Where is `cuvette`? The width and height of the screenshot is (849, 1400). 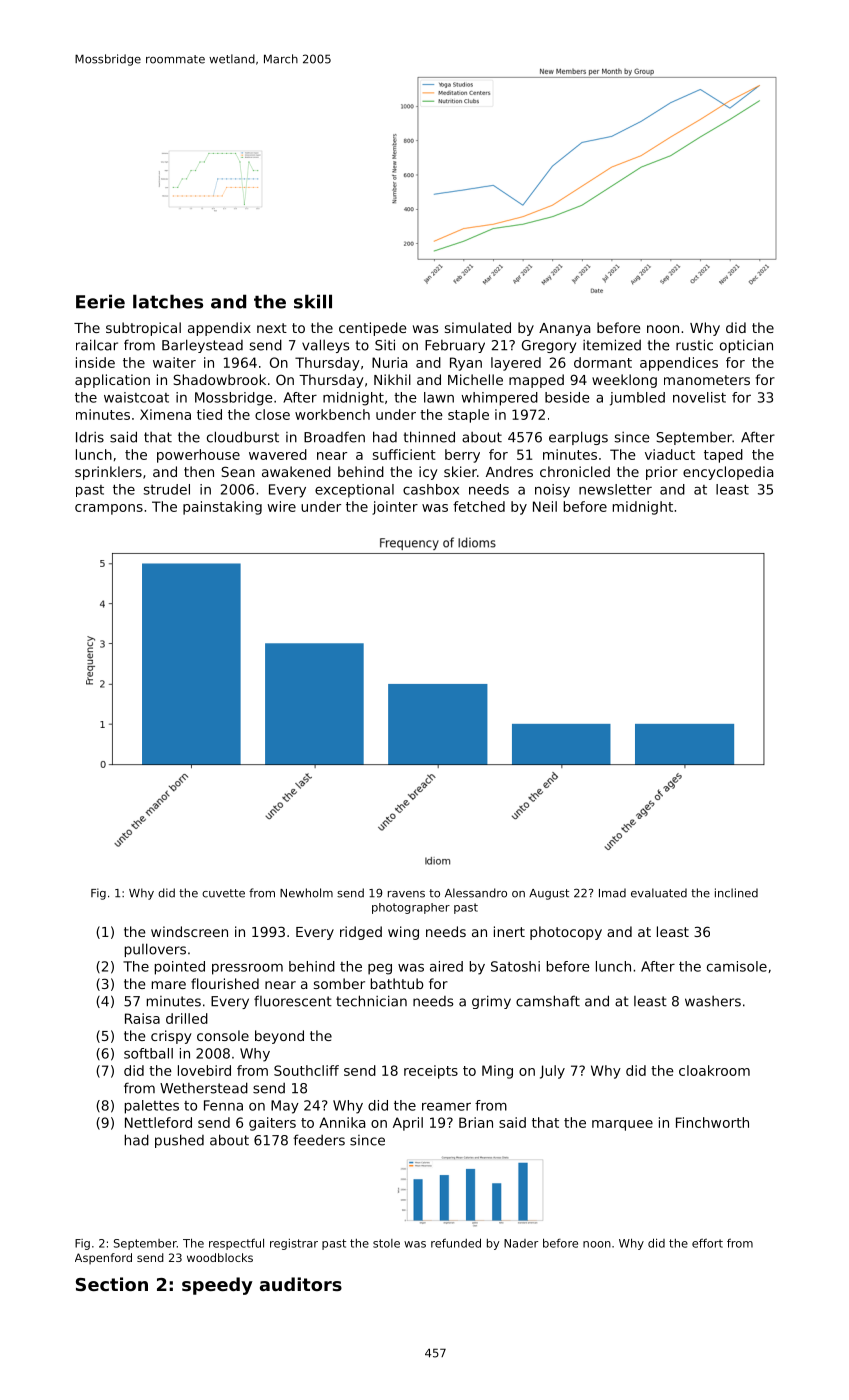 cuvette is located at coordinates (223, 893).
